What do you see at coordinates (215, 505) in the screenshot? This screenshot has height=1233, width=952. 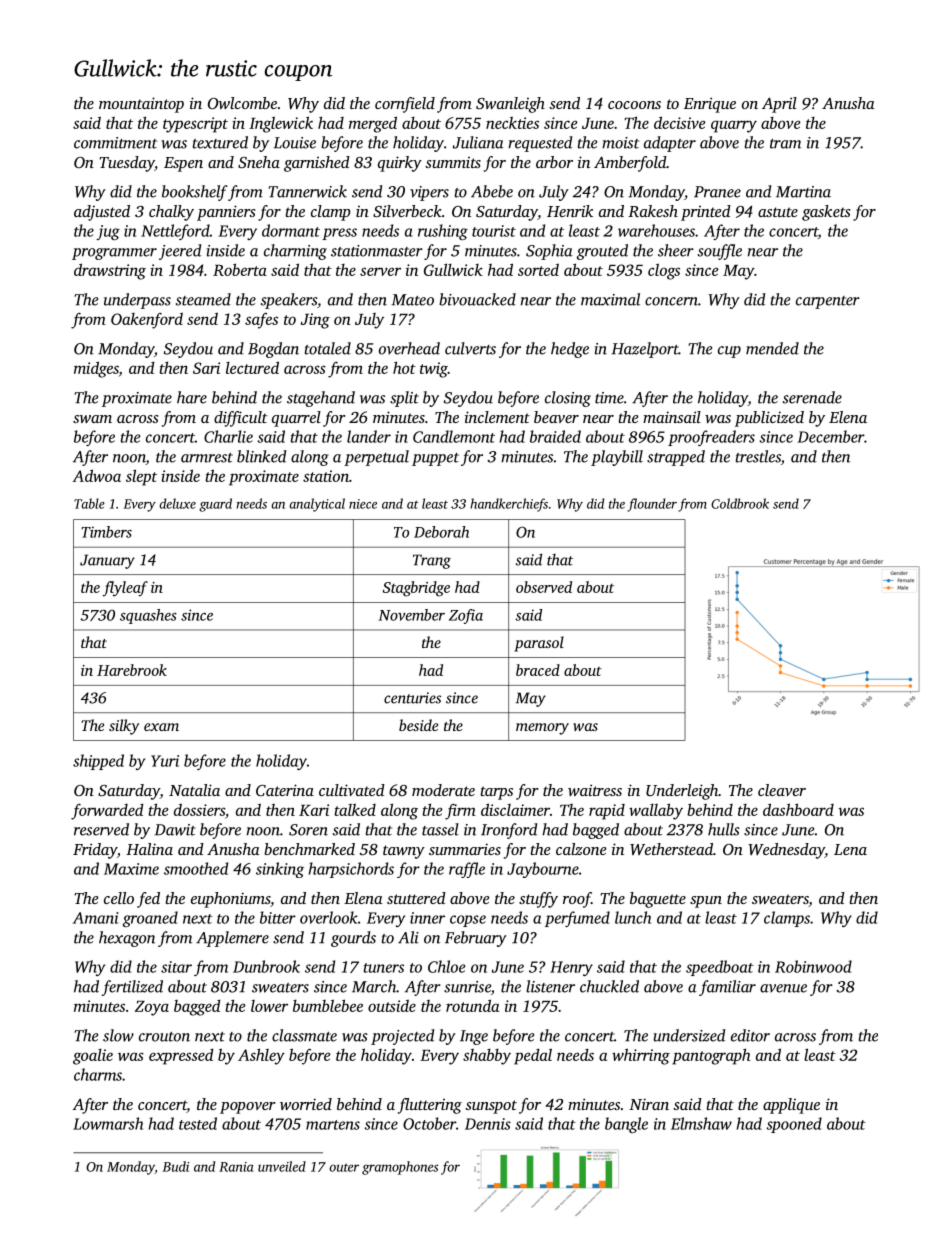 I see `guard` at bounding box center [215, 505].
